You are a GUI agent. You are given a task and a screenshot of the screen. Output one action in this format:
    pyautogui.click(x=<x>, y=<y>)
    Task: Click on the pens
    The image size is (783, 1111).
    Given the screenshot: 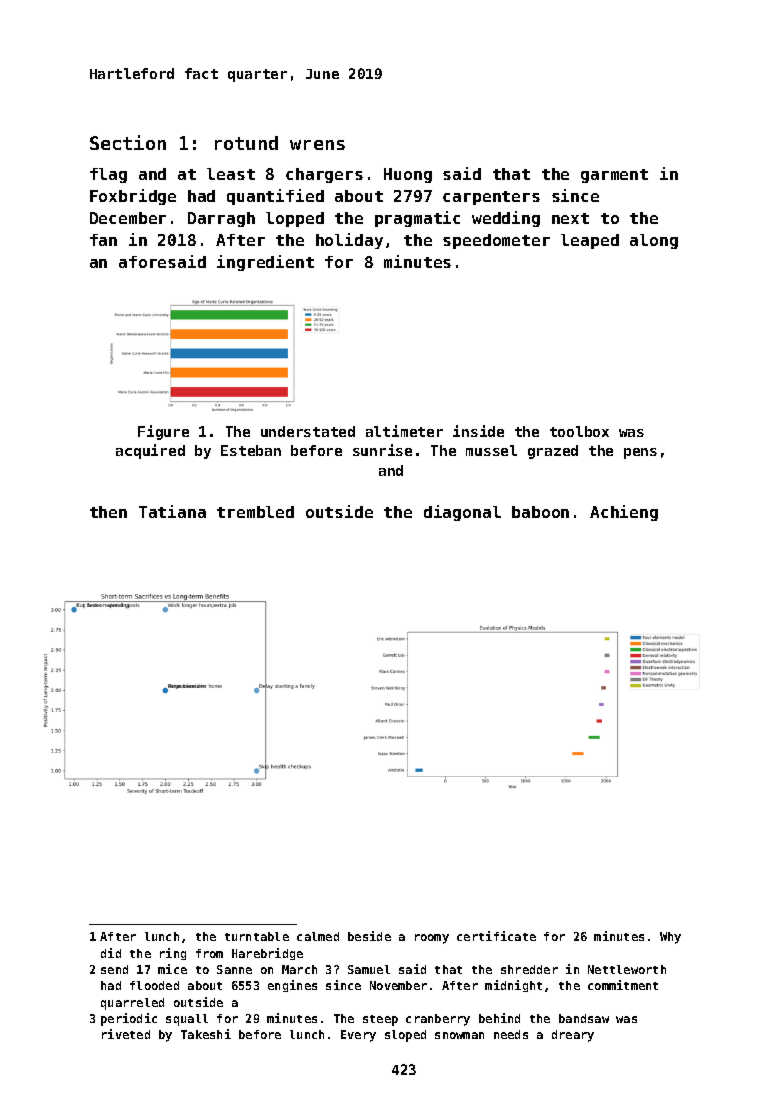 What is the action you would take?
    pyautogui.click(x=640, y=453)
